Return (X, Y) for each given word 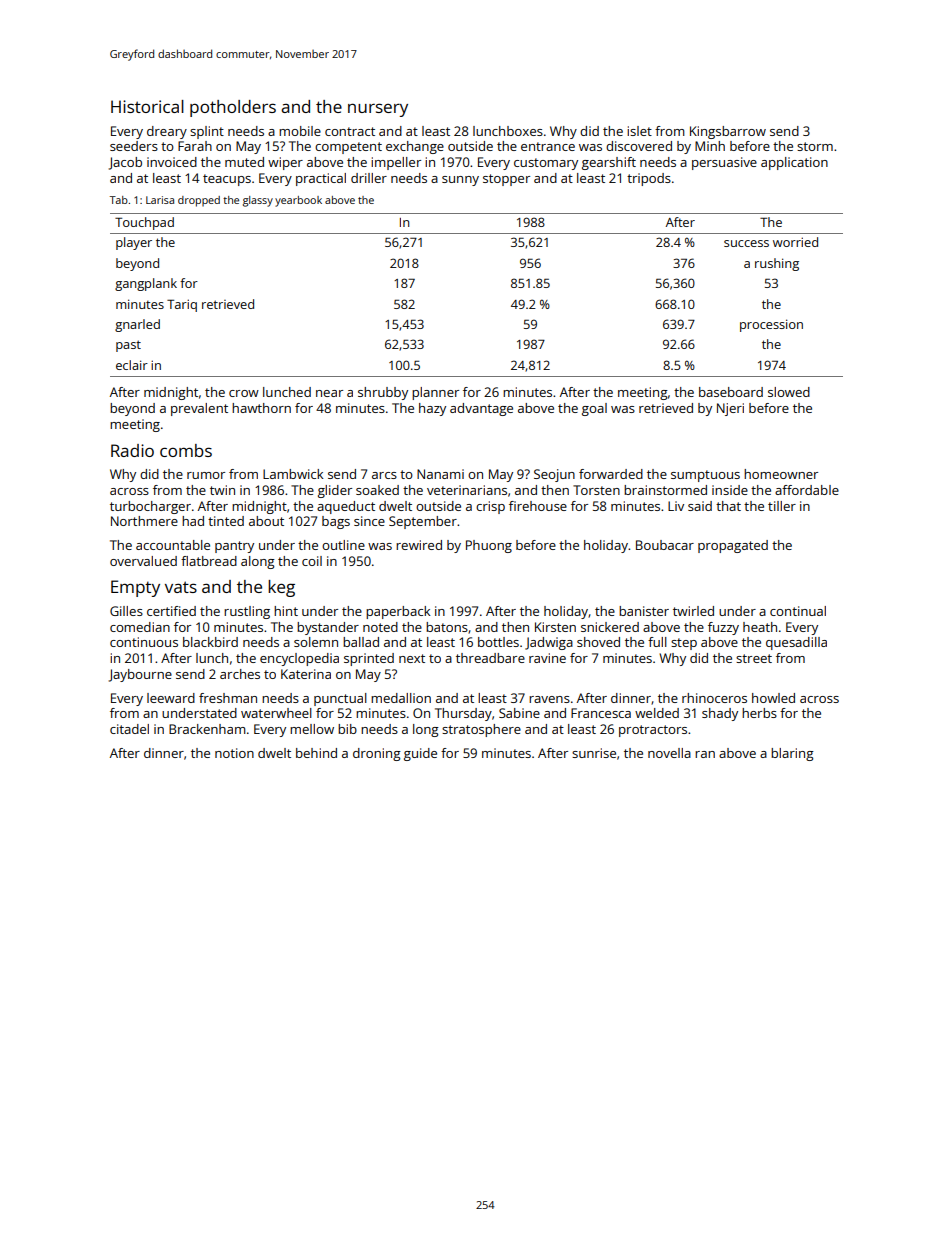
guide (420, 754)
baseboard (731, 392)
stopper (506, 180)
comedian (140, 627)
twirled (693, 611)
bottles (498, 642)
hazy (432, 409)
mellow (312, 729)
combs (186, 450)
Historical (147, 106)
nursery (378, 110)
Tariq (182, 305)
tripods (649, 179)
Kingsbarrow (728, 132)
